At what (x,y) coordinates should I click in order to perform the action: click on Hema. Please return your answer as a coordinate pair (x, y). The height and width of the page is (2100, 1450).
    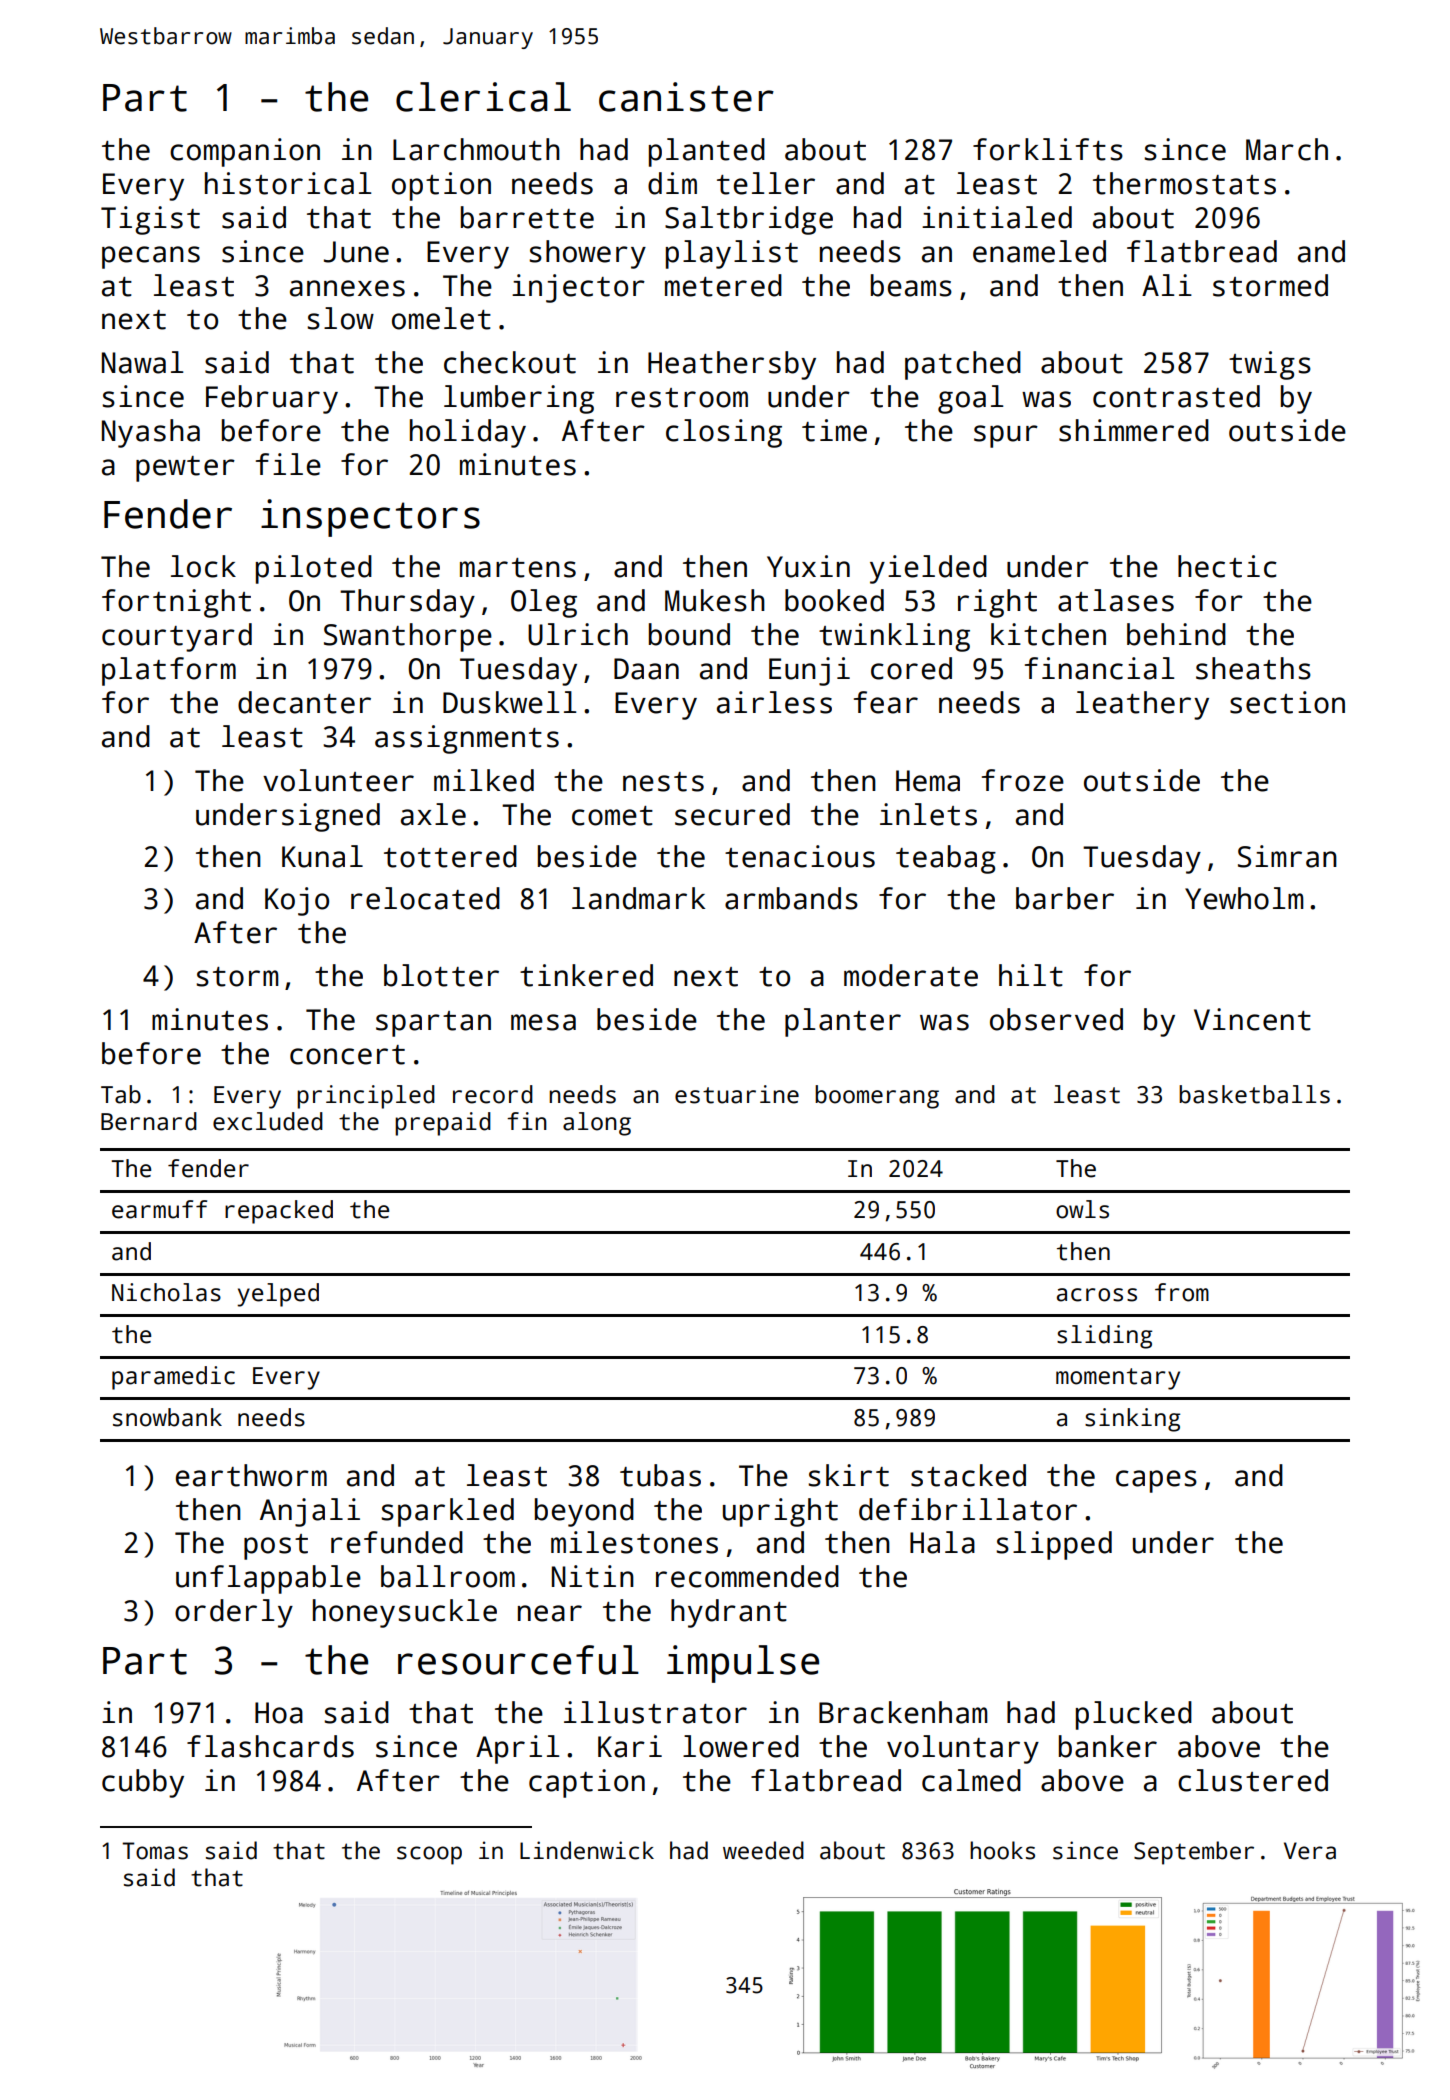
    Looking at the image, I should click on (928, 781).
